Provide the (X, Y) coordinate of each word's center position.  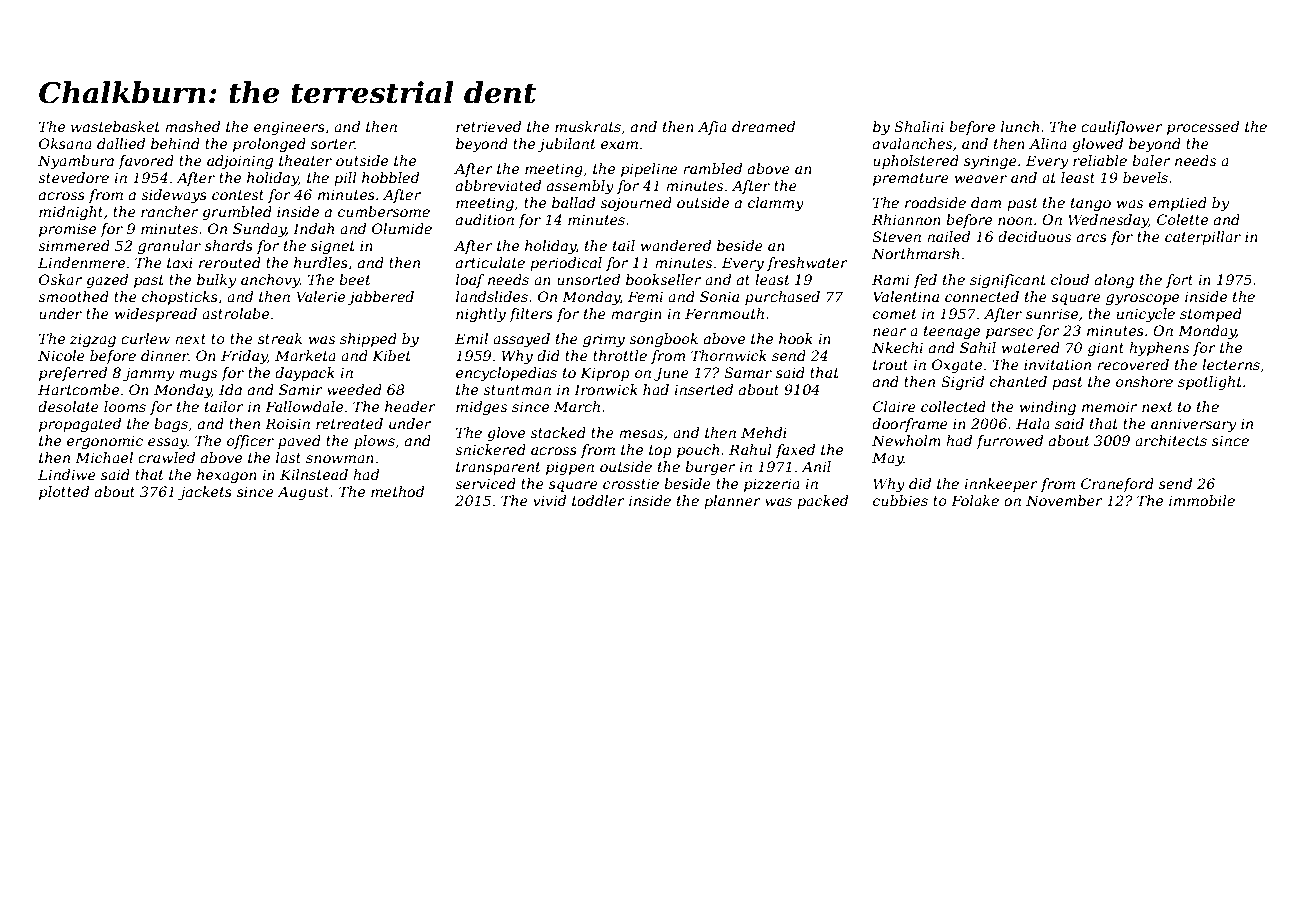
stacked (558, 432)
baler (1151, 160)
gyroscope (1142, 299)
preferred (73, 374)
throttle (620, 355)
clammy (776, 204)
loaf (470, 281)
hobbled (390, 177)
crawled (166, 457)
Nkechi (897, 347)
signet (333, 247)
